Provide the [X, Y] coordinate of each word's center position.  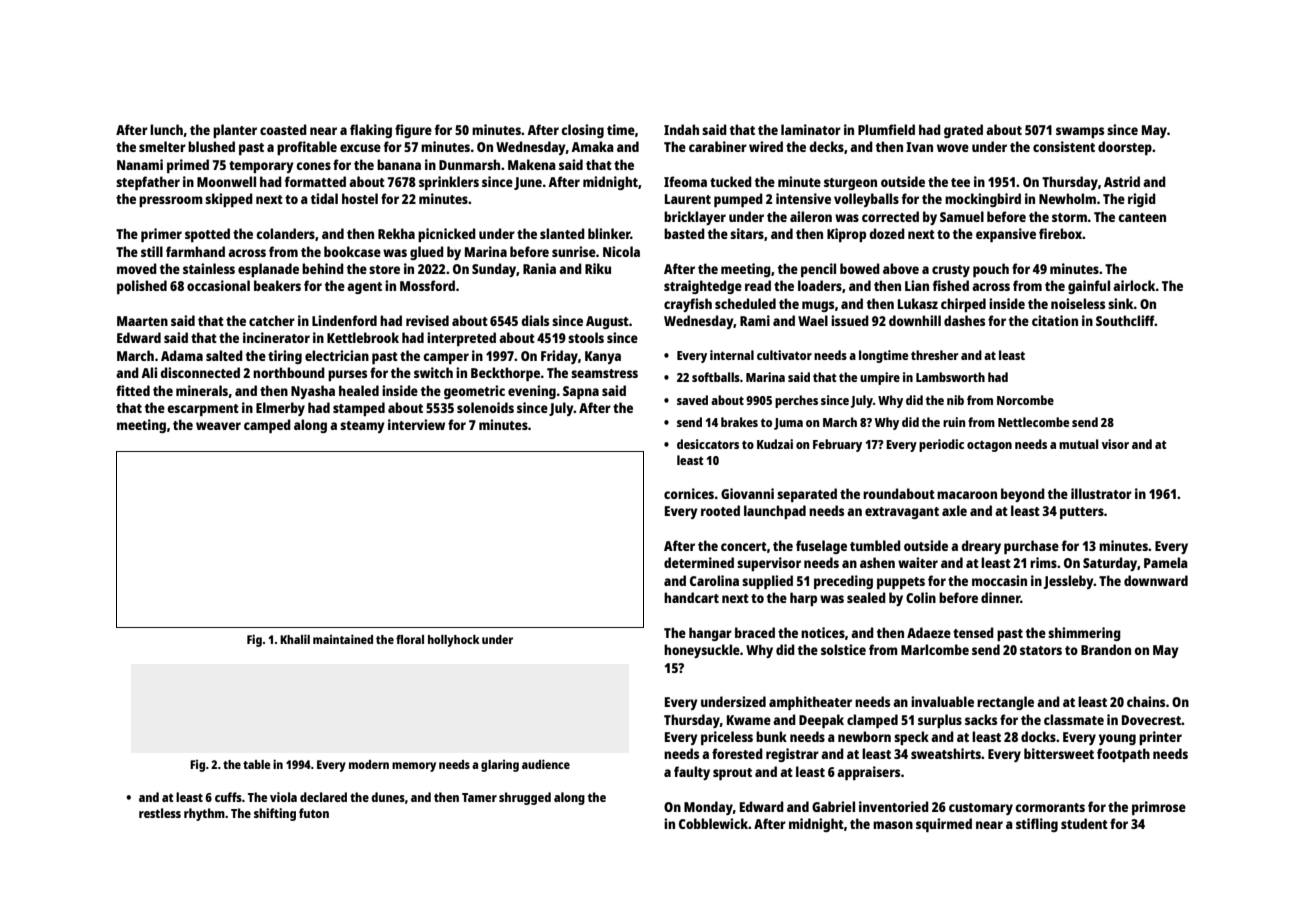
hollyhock [454, 641]
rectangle [1005, 703]
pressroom [171, 201]
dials [535, 320]
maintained [343, 639]
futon [314, 813]
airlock [1134, 285]
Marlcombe [935, 649]
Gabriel [833, 806]
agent [364, 288]
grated [963, 131]
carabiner [718, 146]
